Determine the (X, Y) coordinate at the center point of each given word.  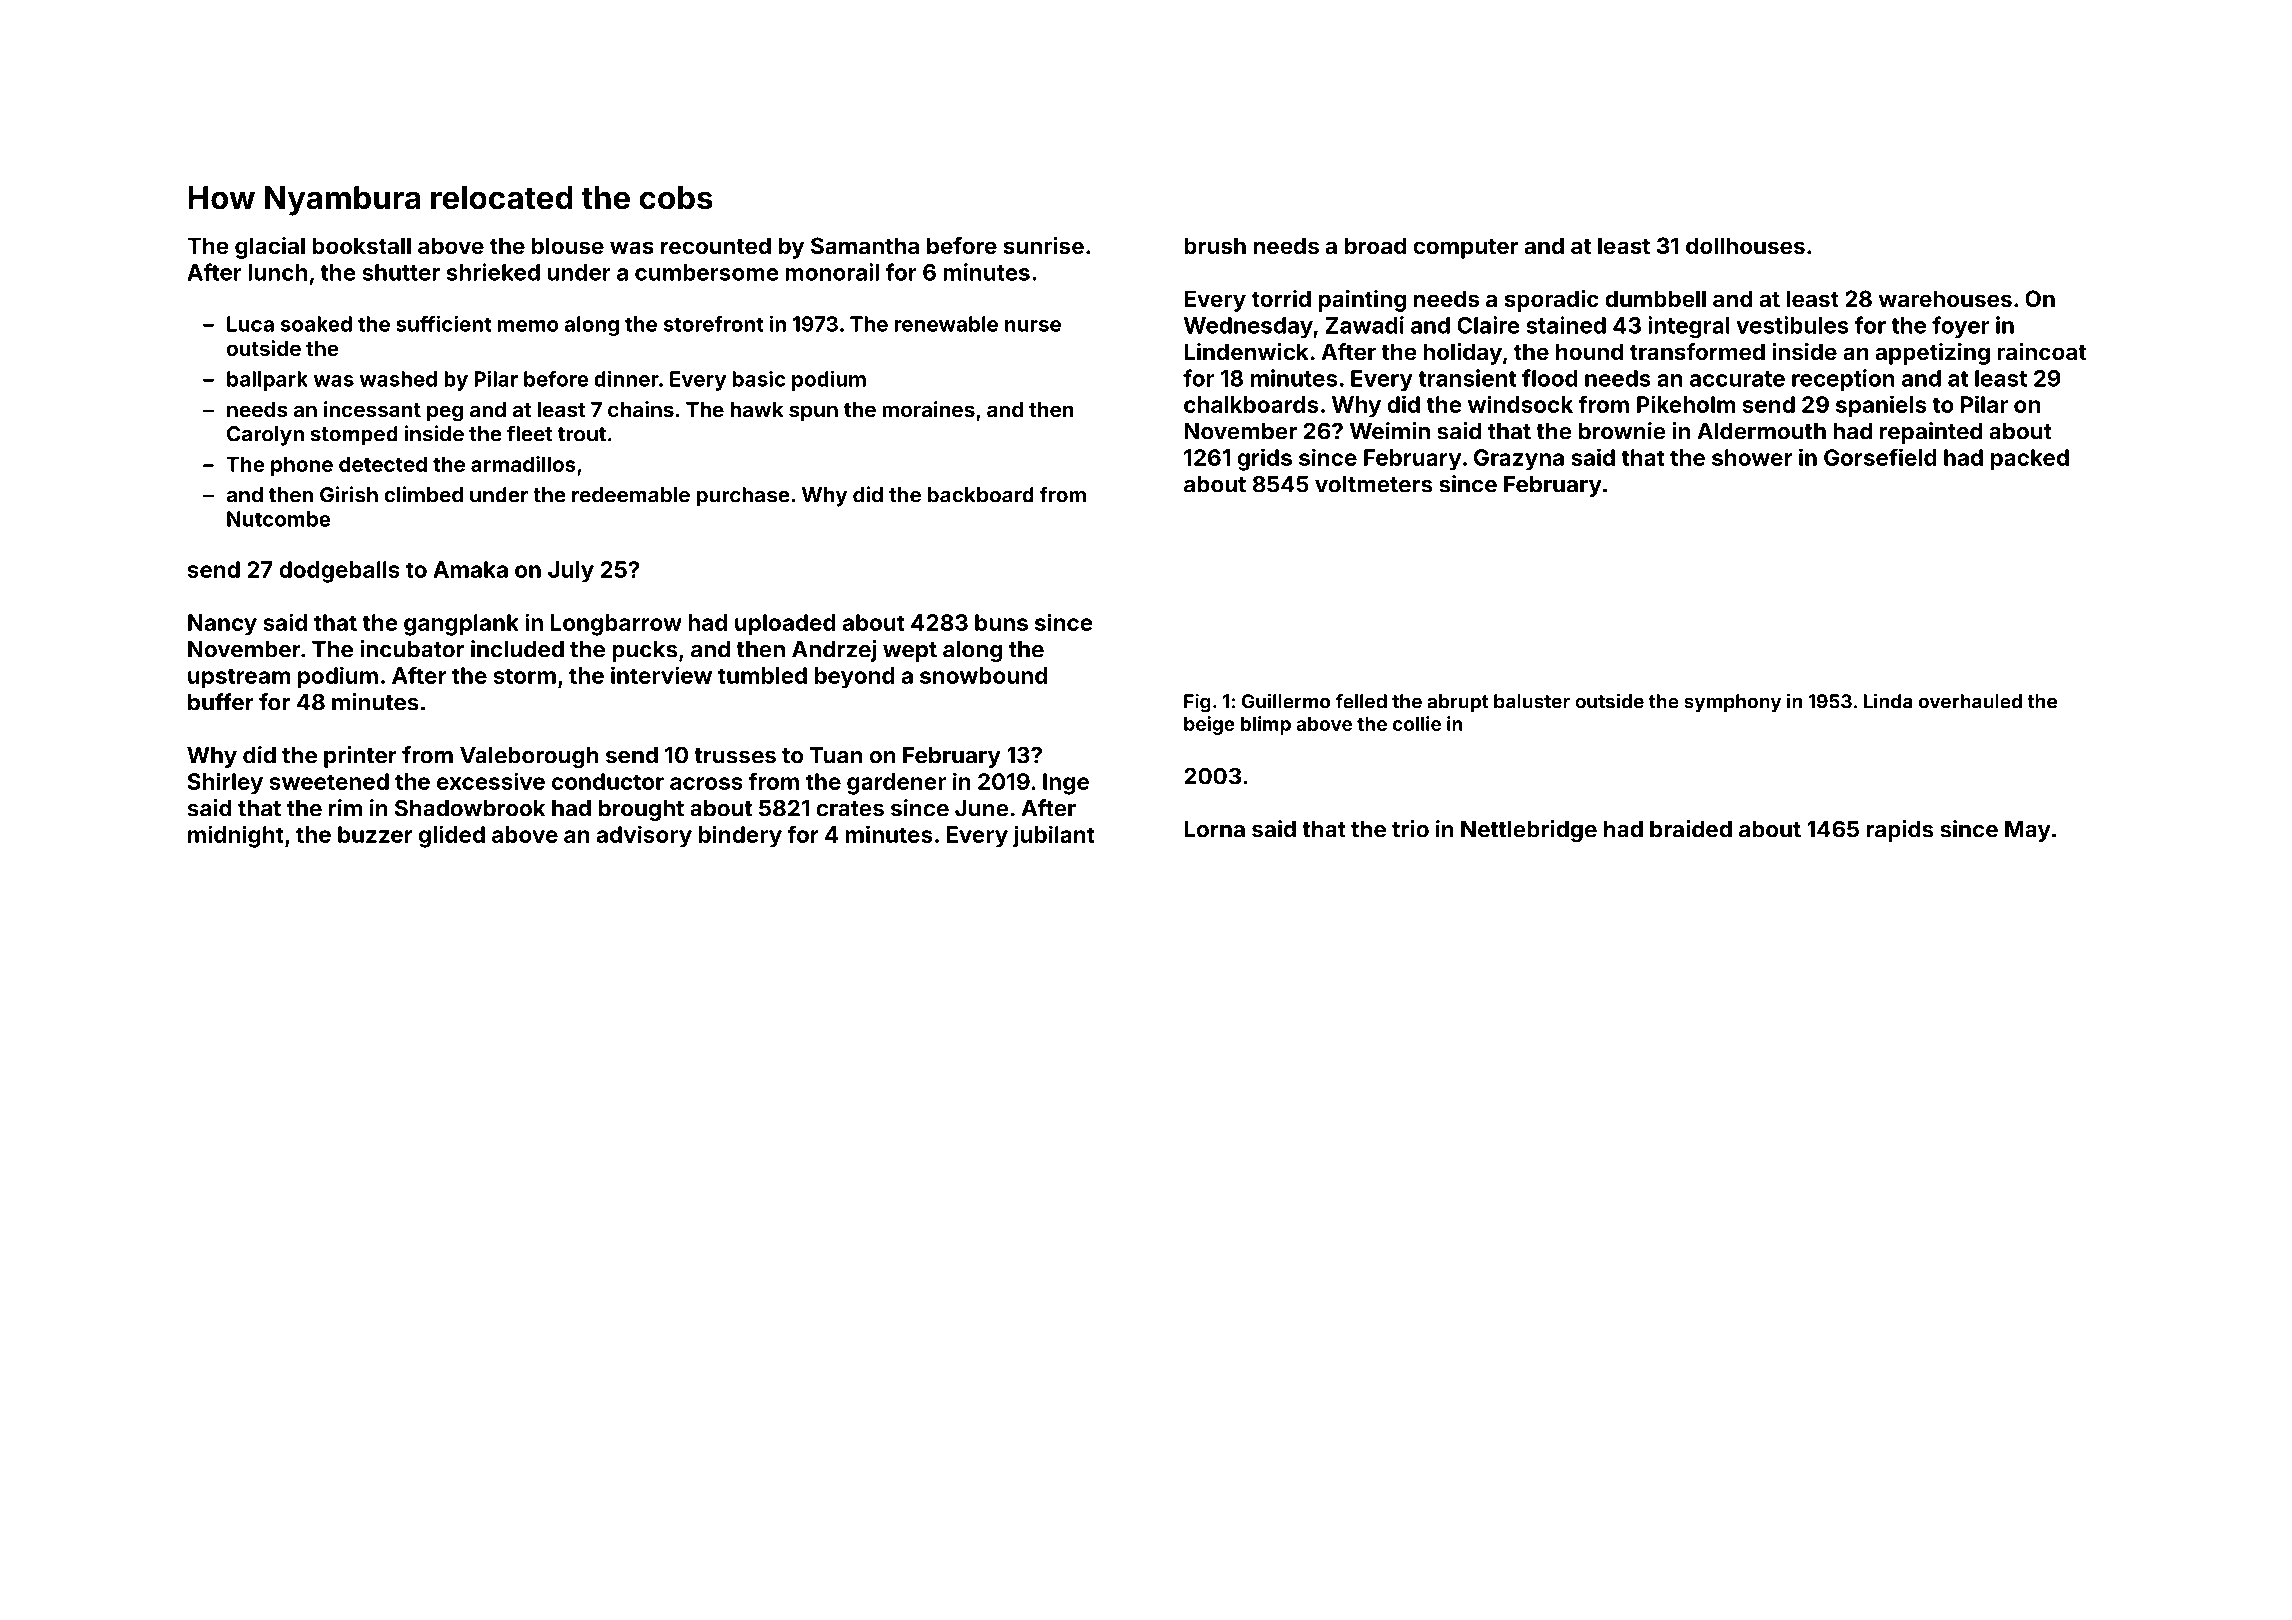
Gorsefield (1880, 457)
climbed (423, 494)
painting (1362, 301)
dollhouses (1745, 245)
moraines (928, 409)
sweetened (329, 781)
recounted (716, 245)
